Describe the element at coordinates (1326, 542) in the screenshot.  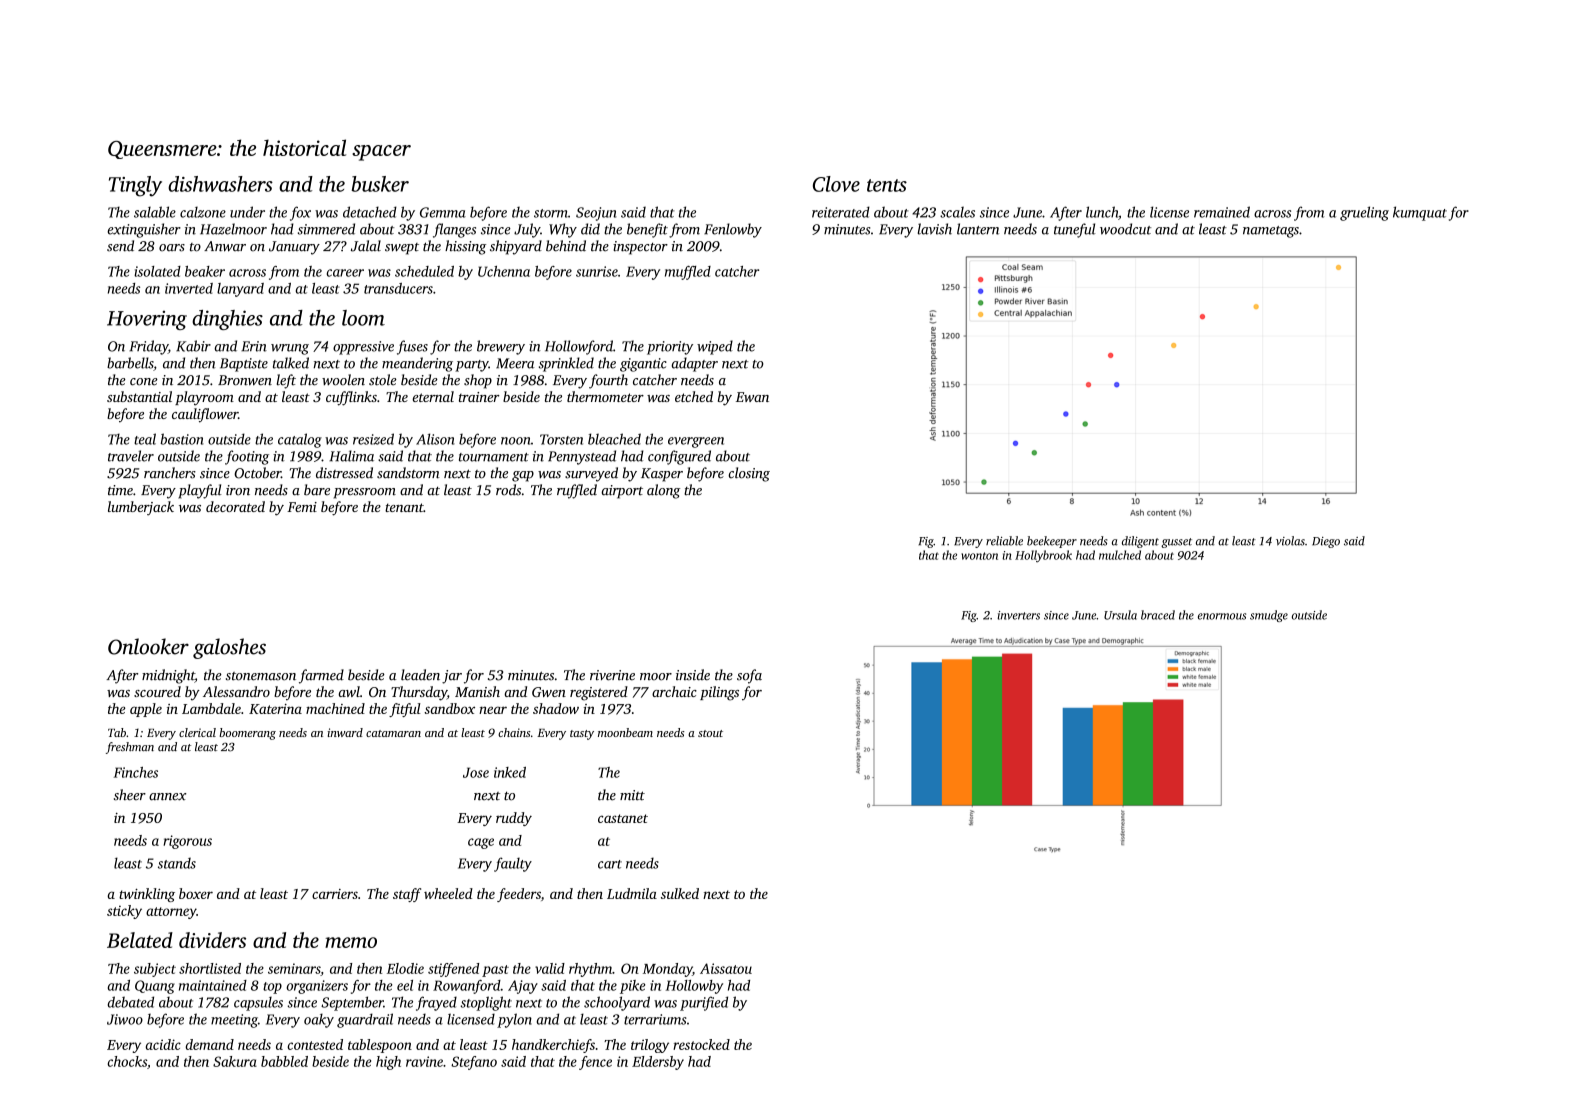
I see `Diego` at that location.
